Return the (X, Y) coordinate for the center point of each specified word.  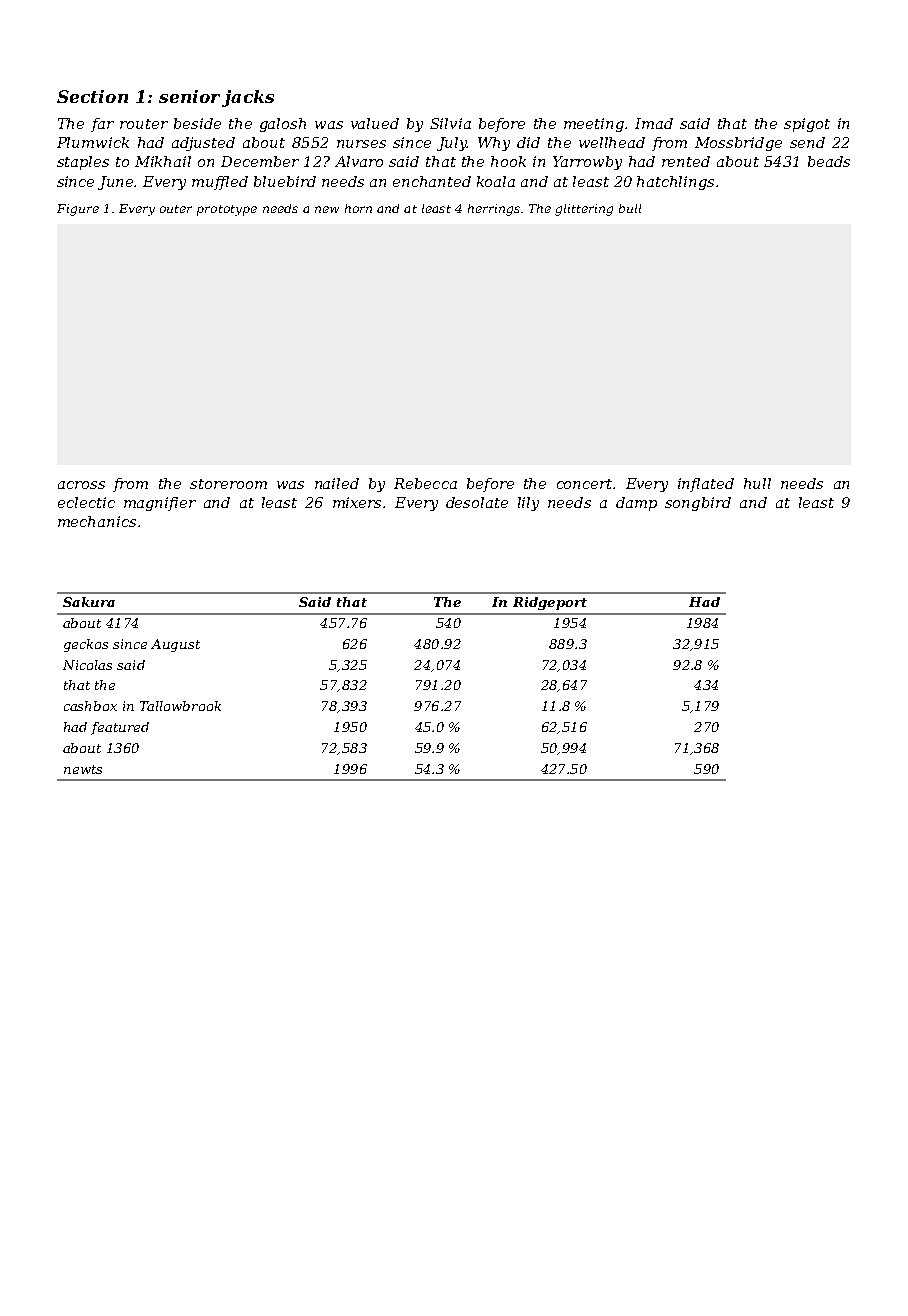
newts (83, 769)
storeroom (228, 484)
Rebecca (425, 483)
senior (189, 96)
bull (630, 208)
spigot (807, 125)
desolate (477, 502)
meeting (594, 125)
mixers (357, 502)
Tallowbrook (180, 706)
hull (757, 483)
